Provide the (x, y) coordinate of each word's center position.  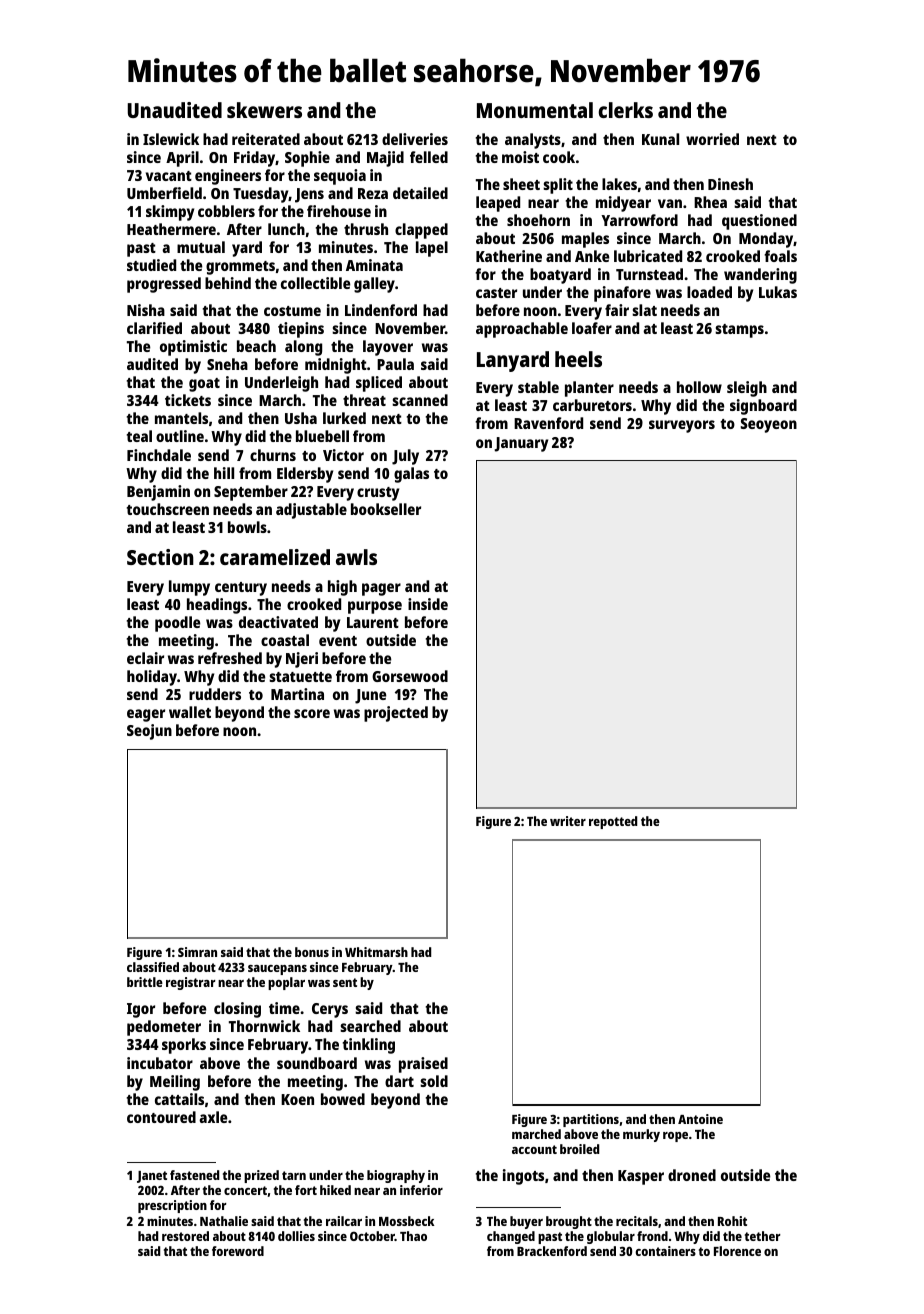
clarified (154, 328)
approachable (522, 330)
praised (423, 1065)
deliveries (415, 139)
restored (185, 1236)
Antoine (700, 1119)
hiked (335, 1190)
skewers (264, 110)
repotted (613, 822)
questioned (759, 222)
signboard (763, 407)
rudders (215, 694)
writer (568, 821)
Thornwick (264, 1026)
